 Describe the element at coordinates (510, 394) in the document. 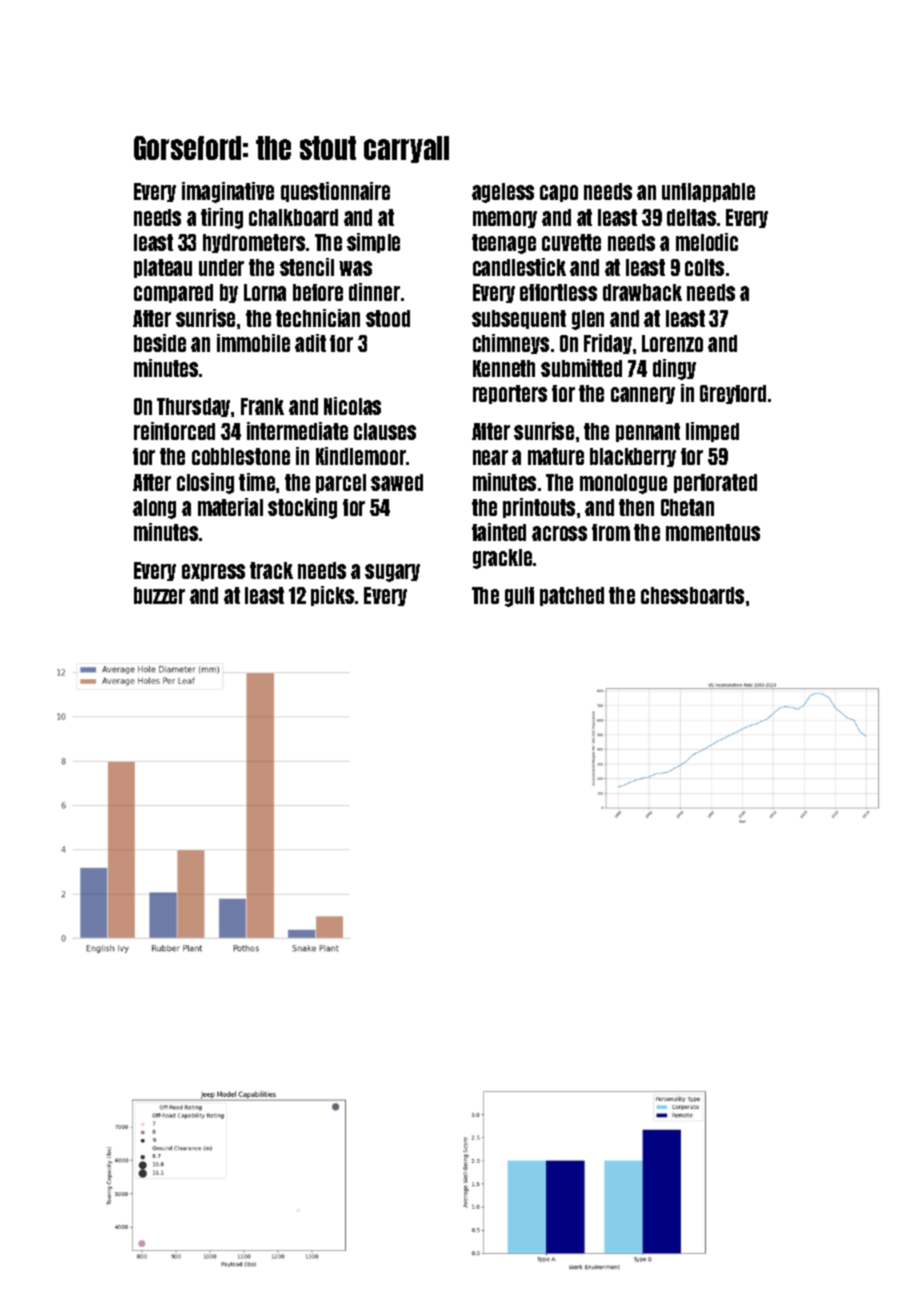

I see `reporters` at that location.
